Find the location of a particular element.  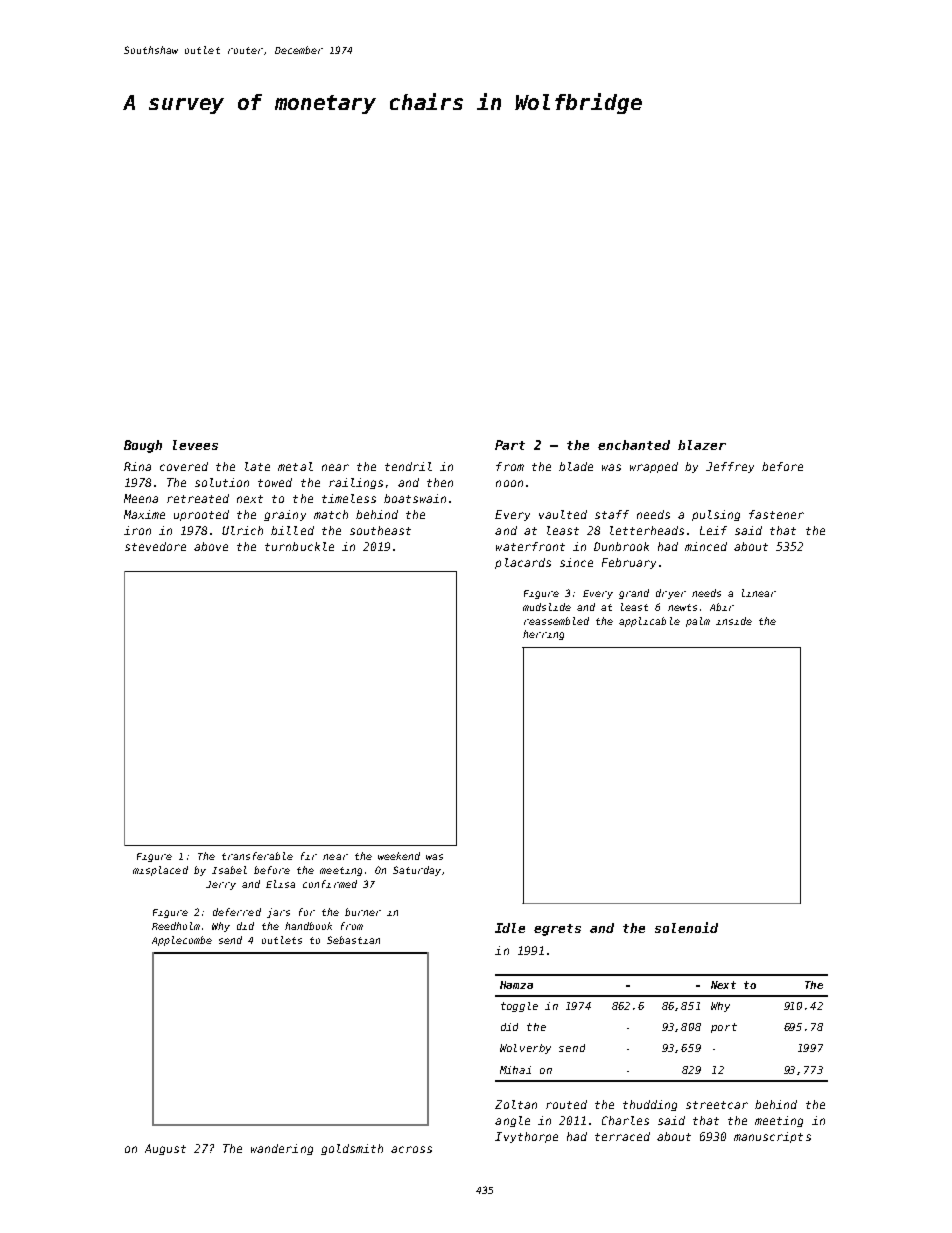

August is located at coordinates (165, 1149).
